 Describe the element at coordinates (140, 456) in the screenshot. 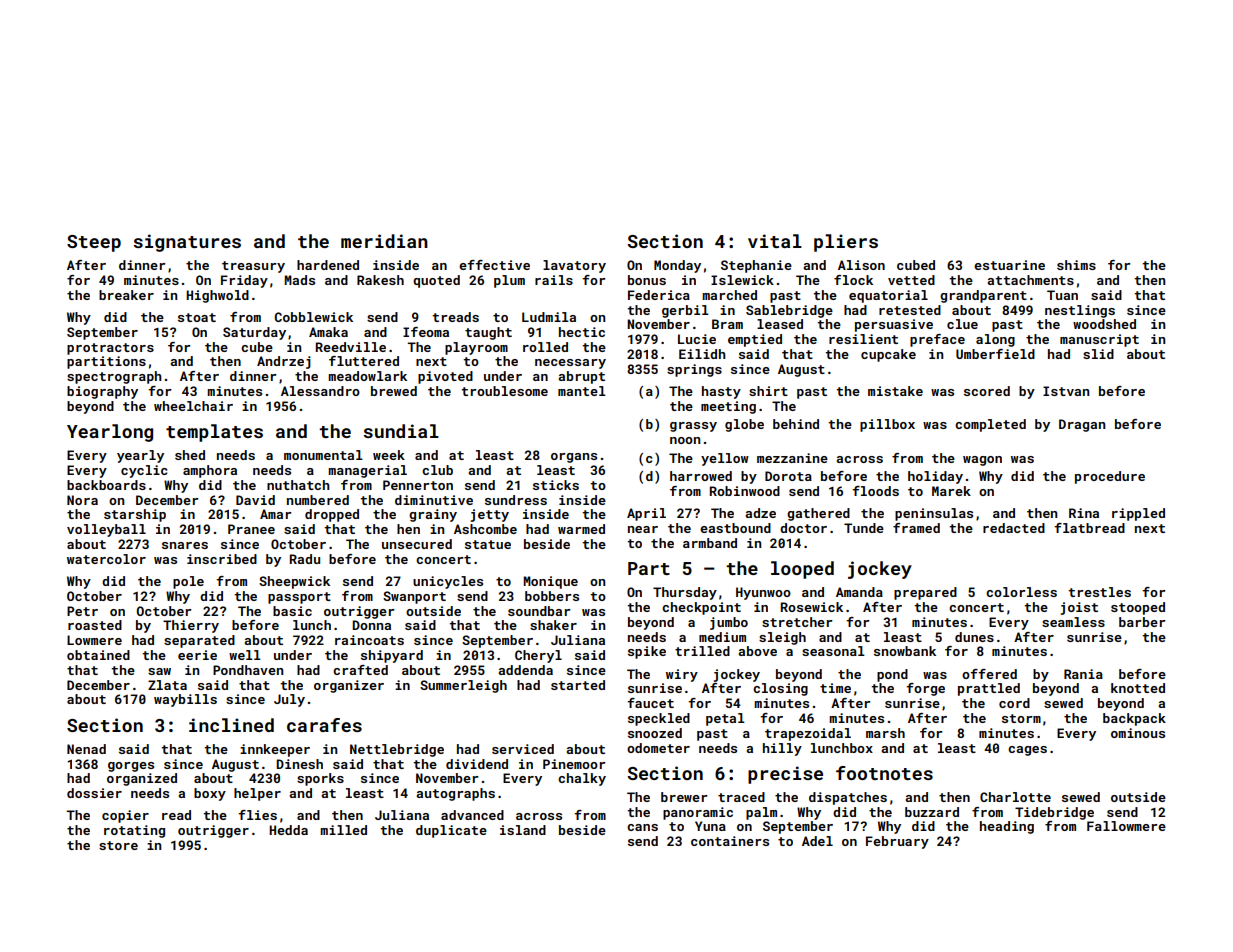

I see `yearly` at that location.
